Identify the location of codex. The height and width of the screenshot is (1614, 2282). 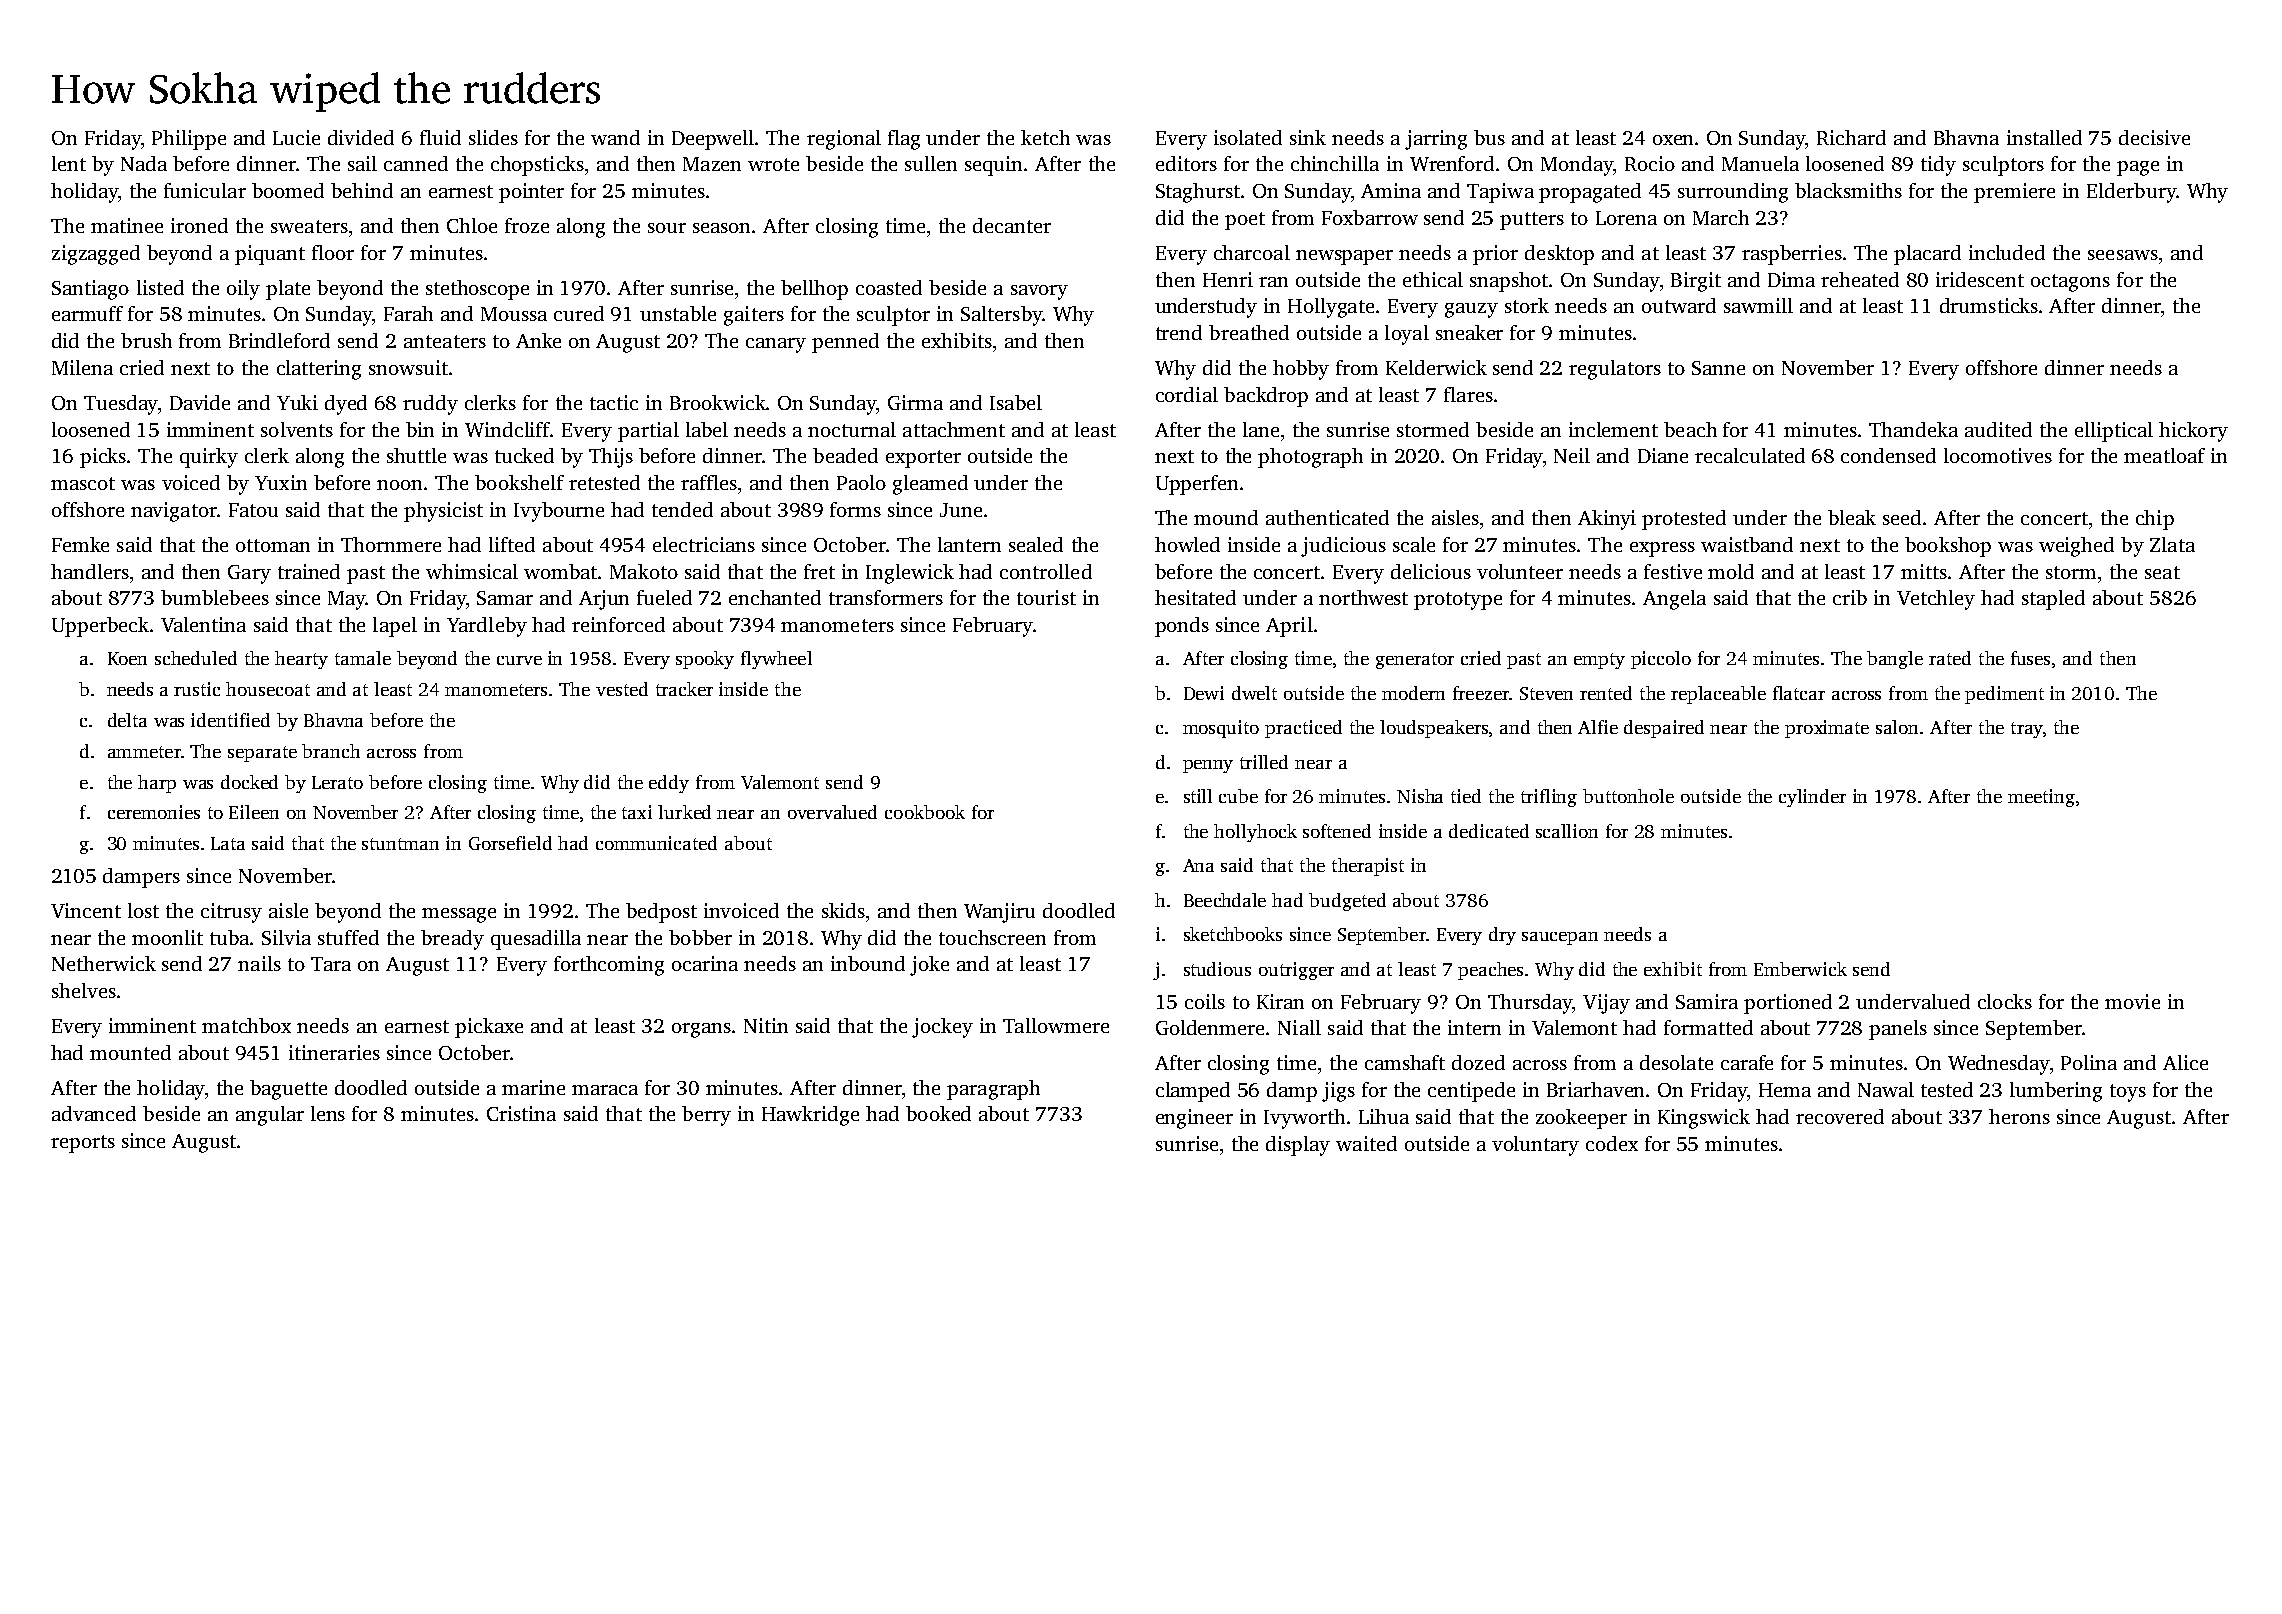
(1612, 1143).
